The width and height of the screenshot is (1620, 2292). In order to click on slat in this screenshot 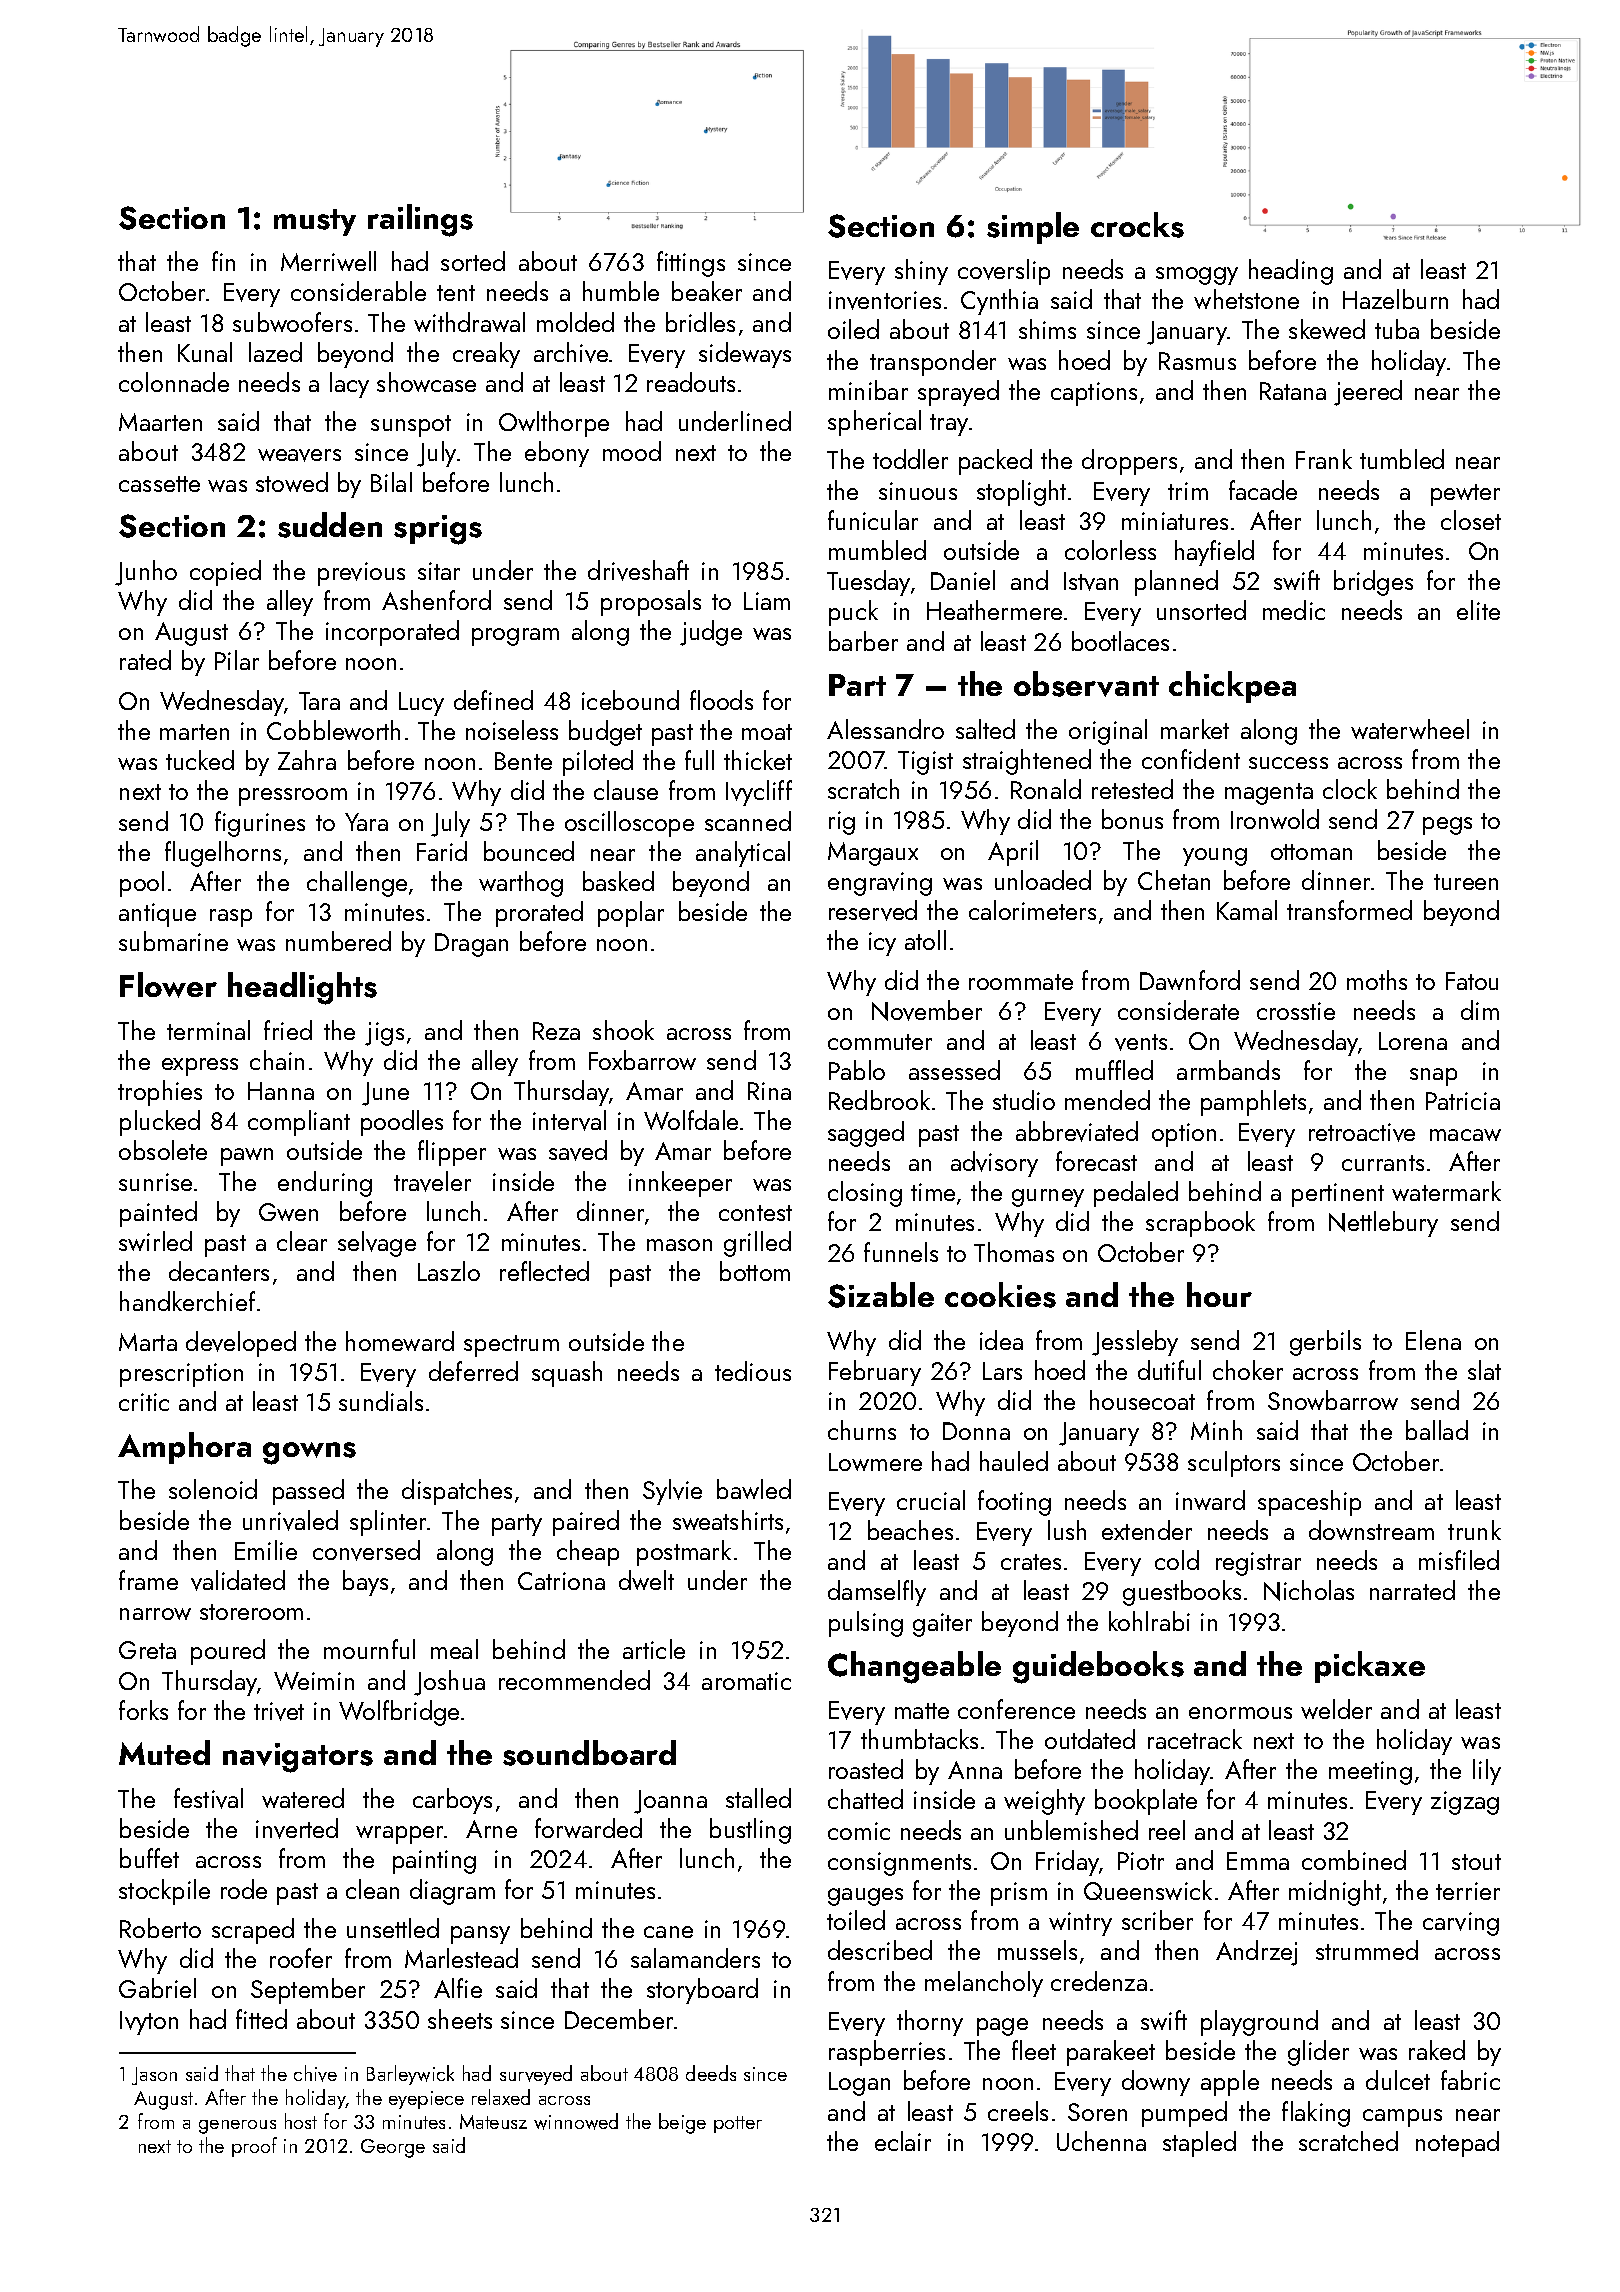, I will do `click(1484, 1370)`.
